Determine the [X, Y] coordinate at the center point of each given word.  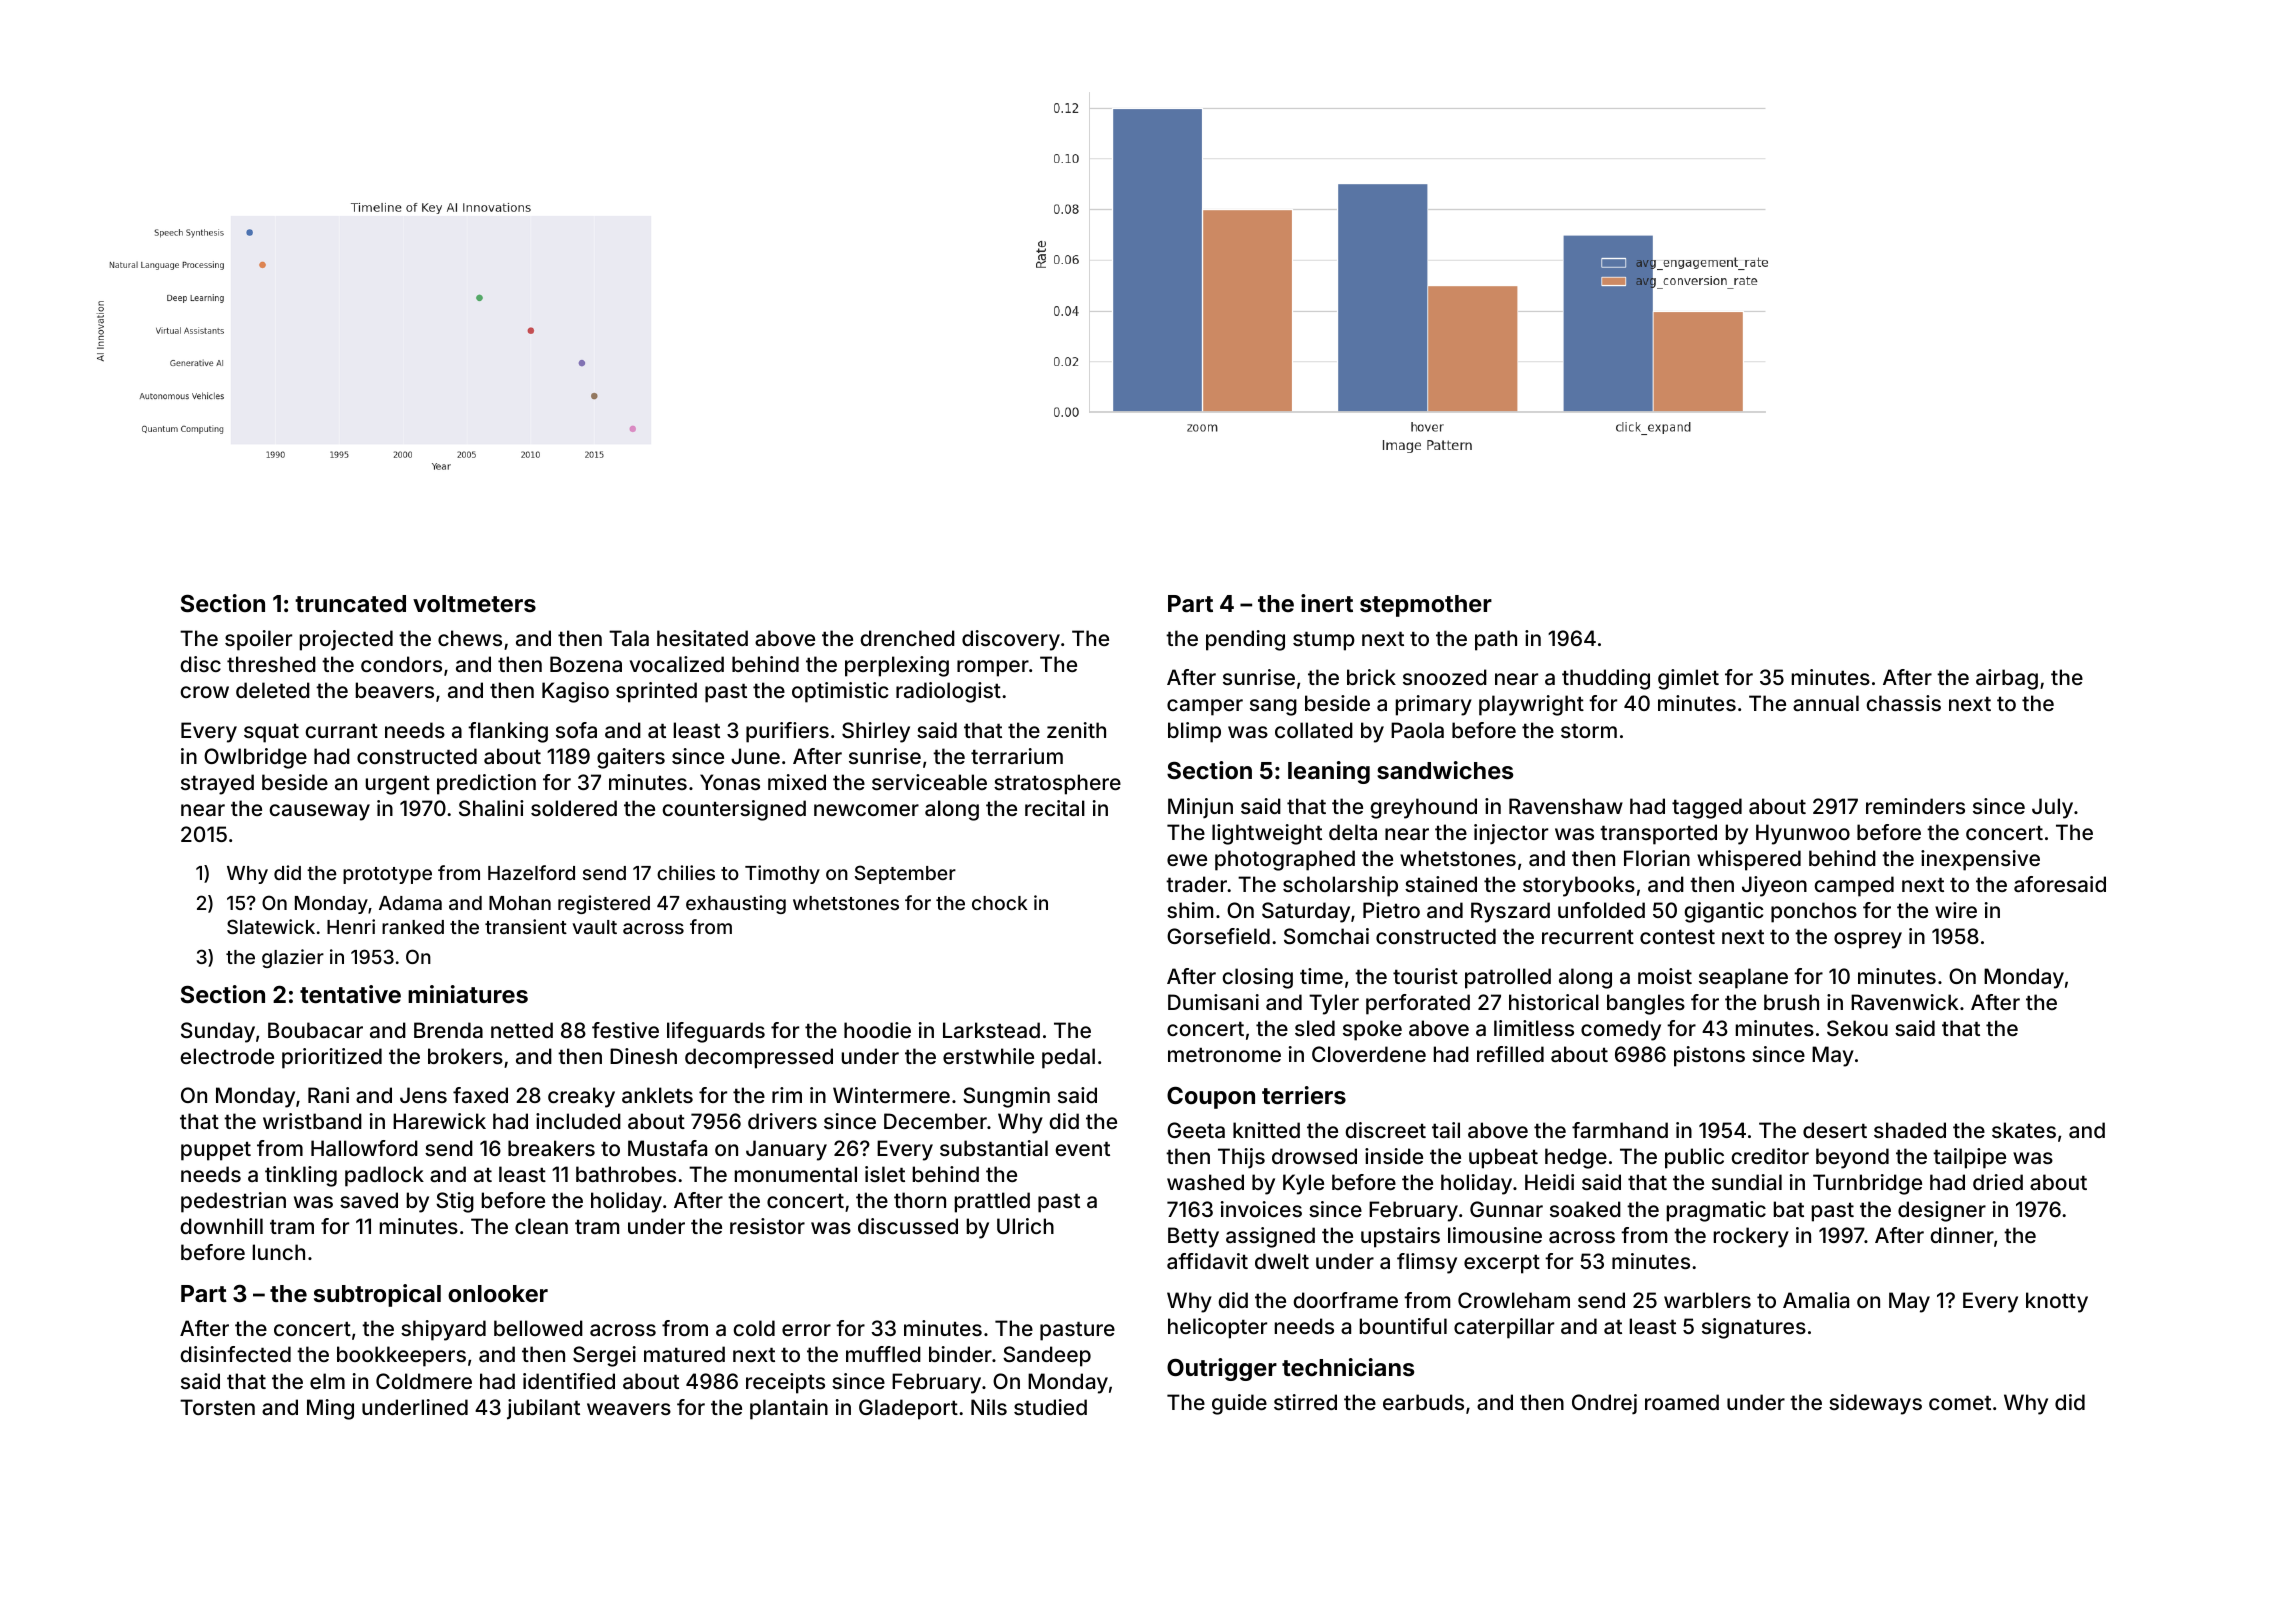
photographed [1285, 860]
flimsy [1427, 1263]
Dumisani [1213, 1002]
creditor [1770, 1156]
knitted [1266, 1130]
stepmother [1426, 606]
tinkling [301, 1176]
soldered [574, 808]
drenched [907, 638]
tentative [350, 994]
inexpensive [1980, 860]
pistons [1709, 1056]
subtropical [377, 1295]
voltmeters [474, 603]
